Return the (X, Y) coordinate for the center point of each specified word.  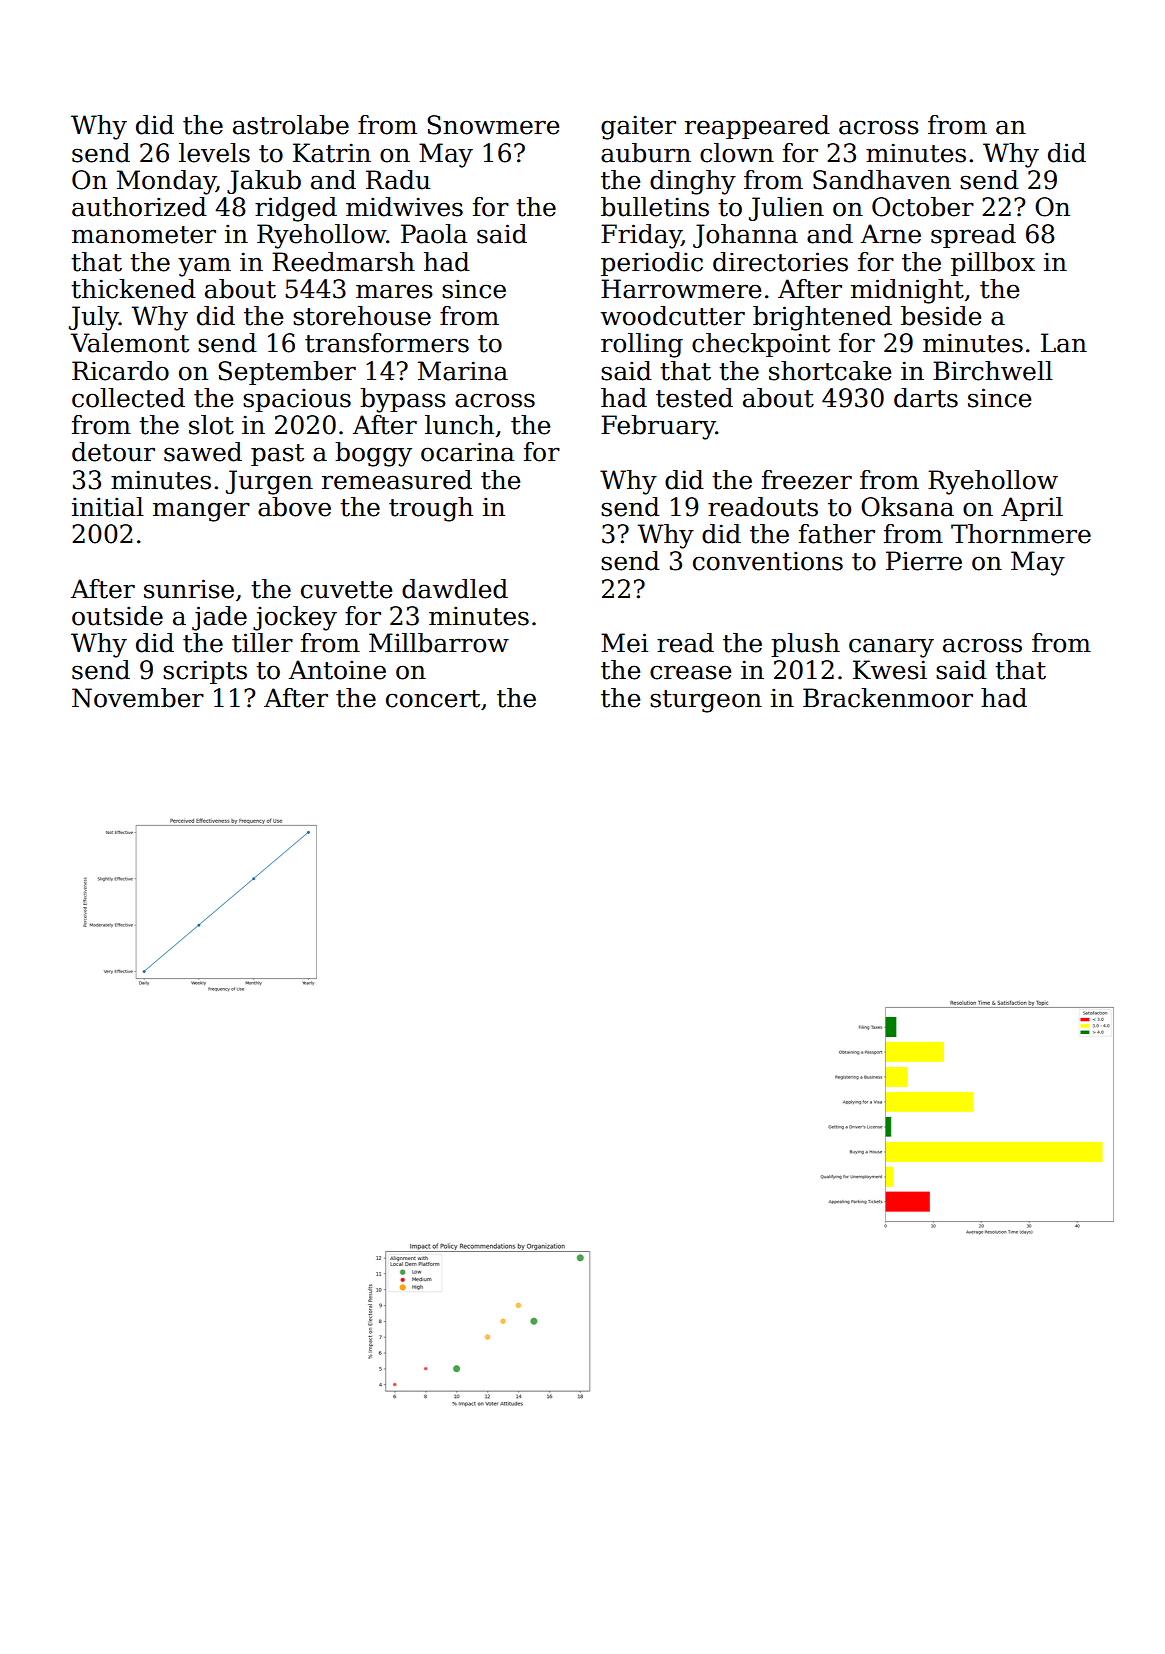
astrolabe (291, 125)
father (837, 534)
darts (926, 398)
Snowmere (493, 125)
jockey (295, 618)
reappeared (757, 127)
